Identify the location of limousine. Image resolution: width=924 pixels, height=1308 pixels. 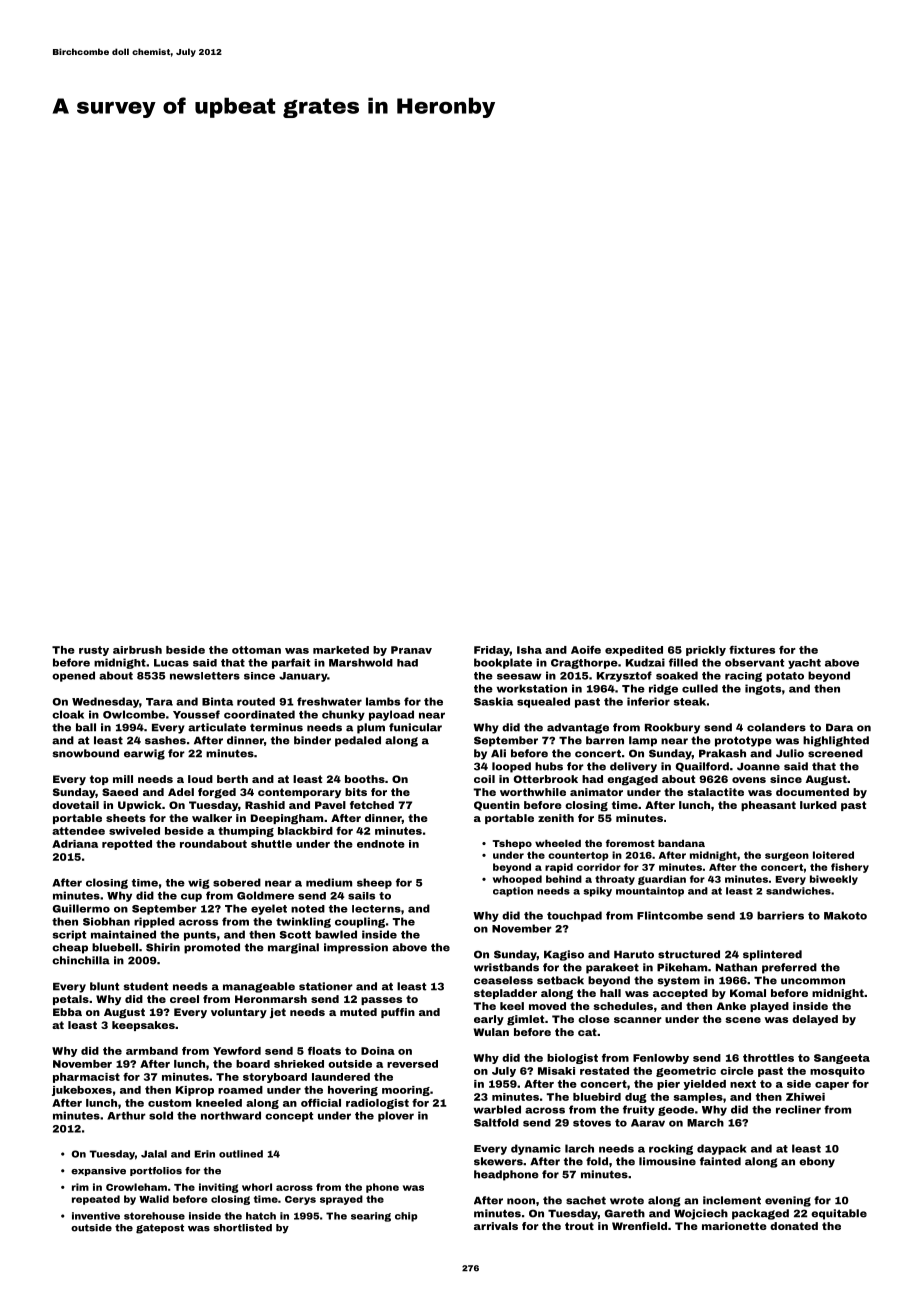
(667, 1161).
